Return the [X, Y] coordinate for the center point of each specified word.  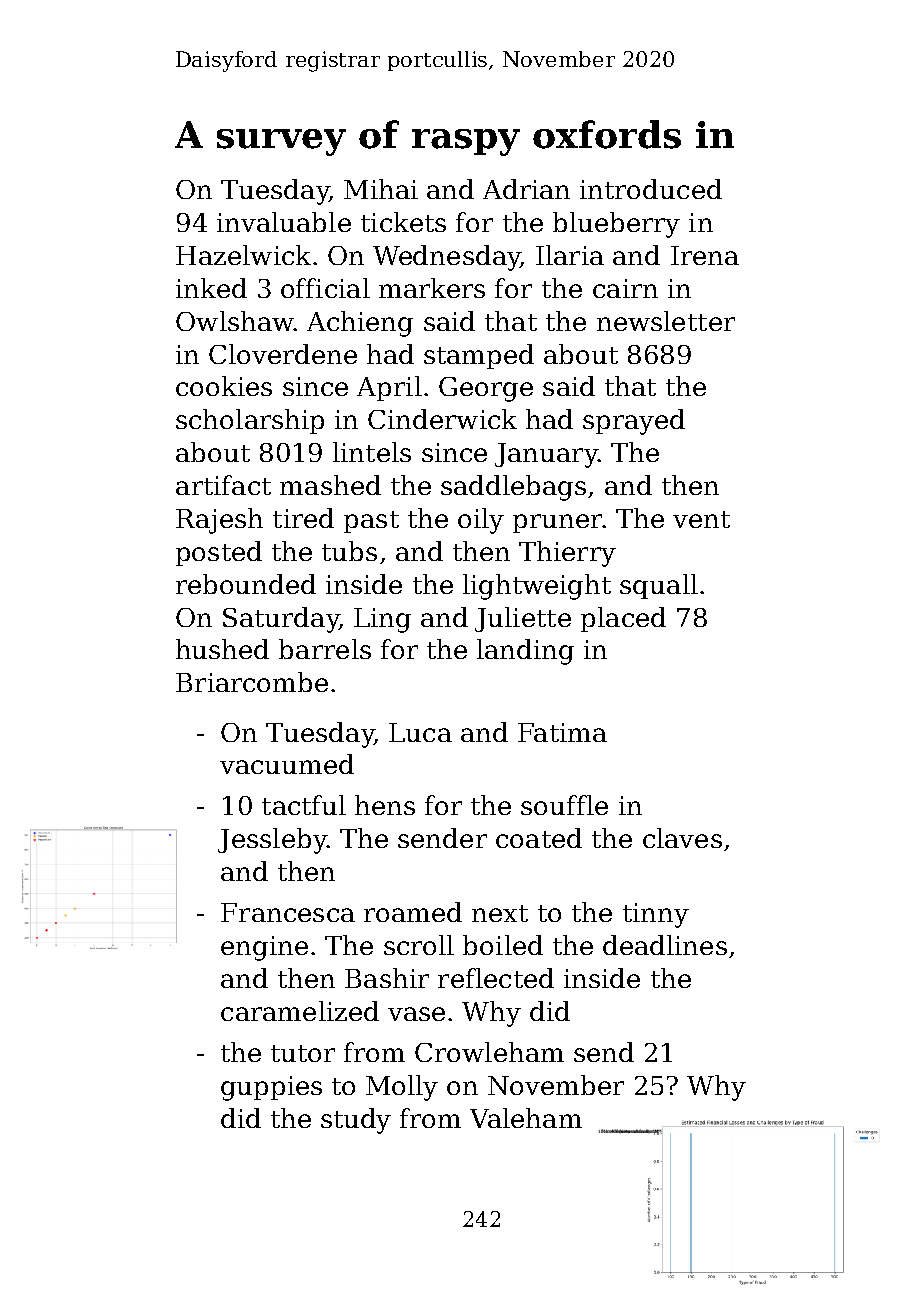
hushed [222, 649]
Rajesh [219, 521]
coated [539, 838]
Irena [705, 255]
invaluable [284, 222]
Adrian [526, 189]
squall [659, 586]
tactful [304, 805]
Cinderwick [442, 419]
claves [682, 838]
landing [525, 652]
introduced [651, 189]
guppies [271, 1088]
